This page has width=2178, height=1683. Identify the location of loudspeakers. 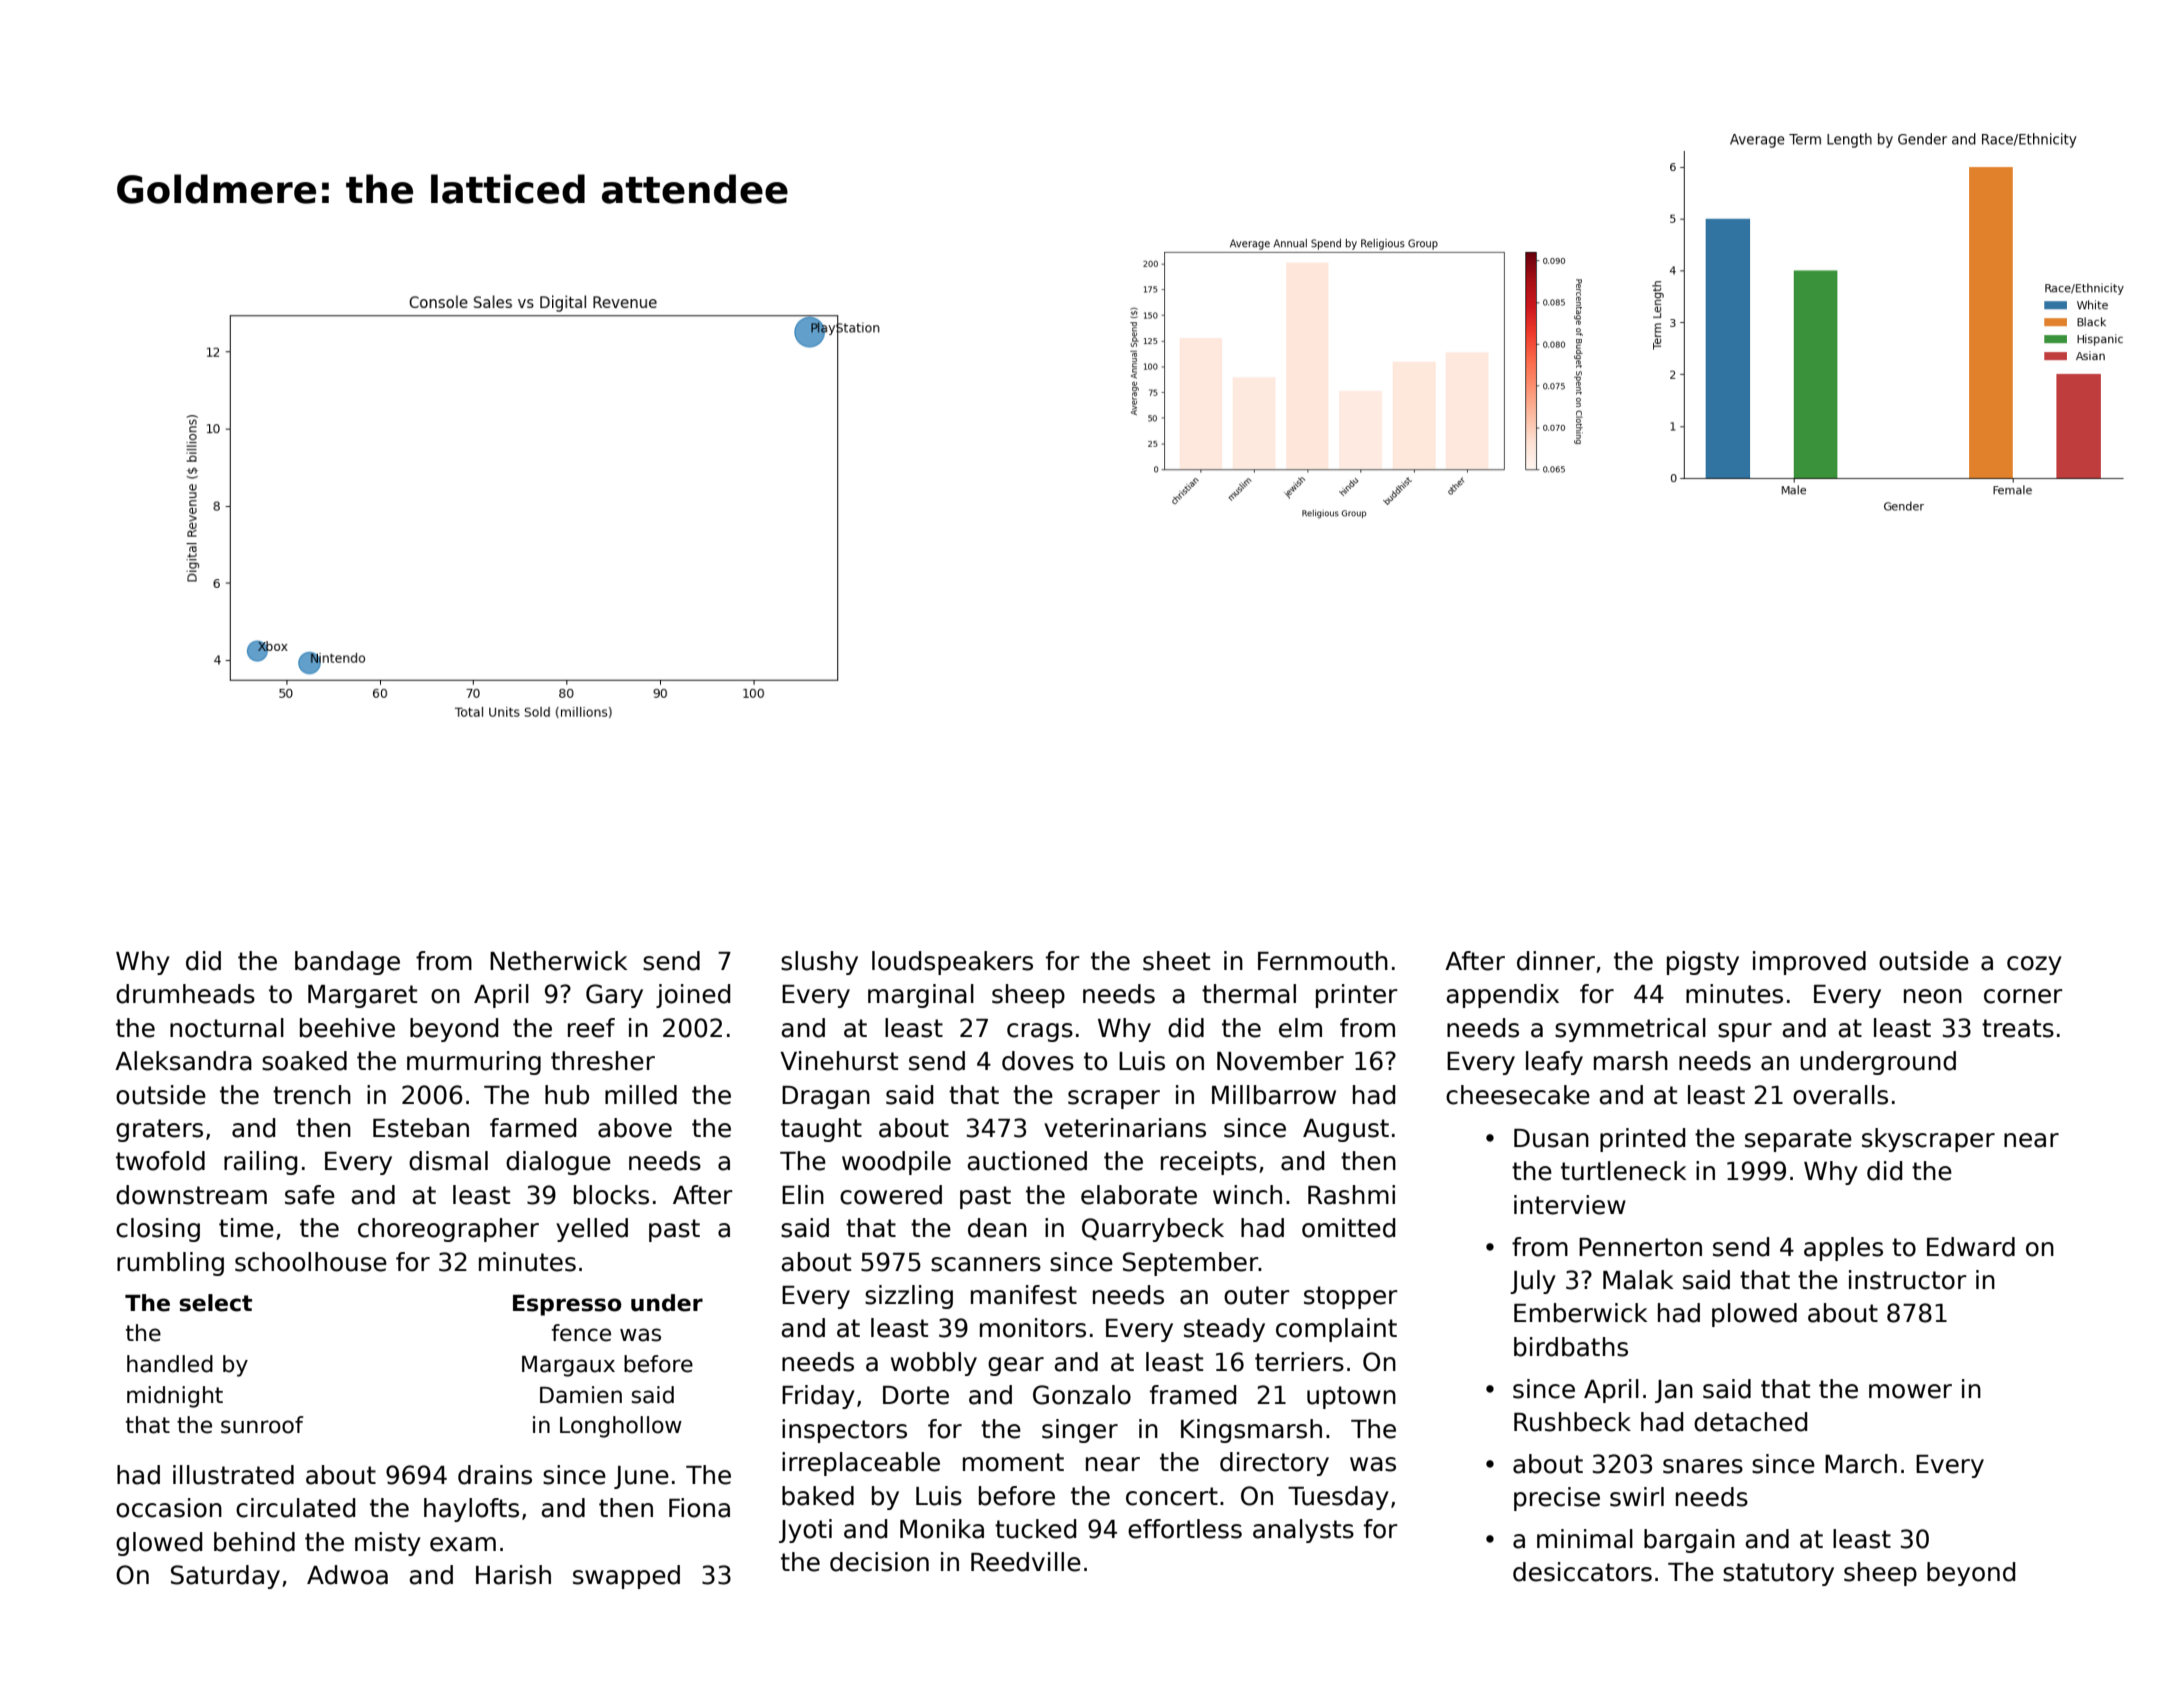
(952, 963).
